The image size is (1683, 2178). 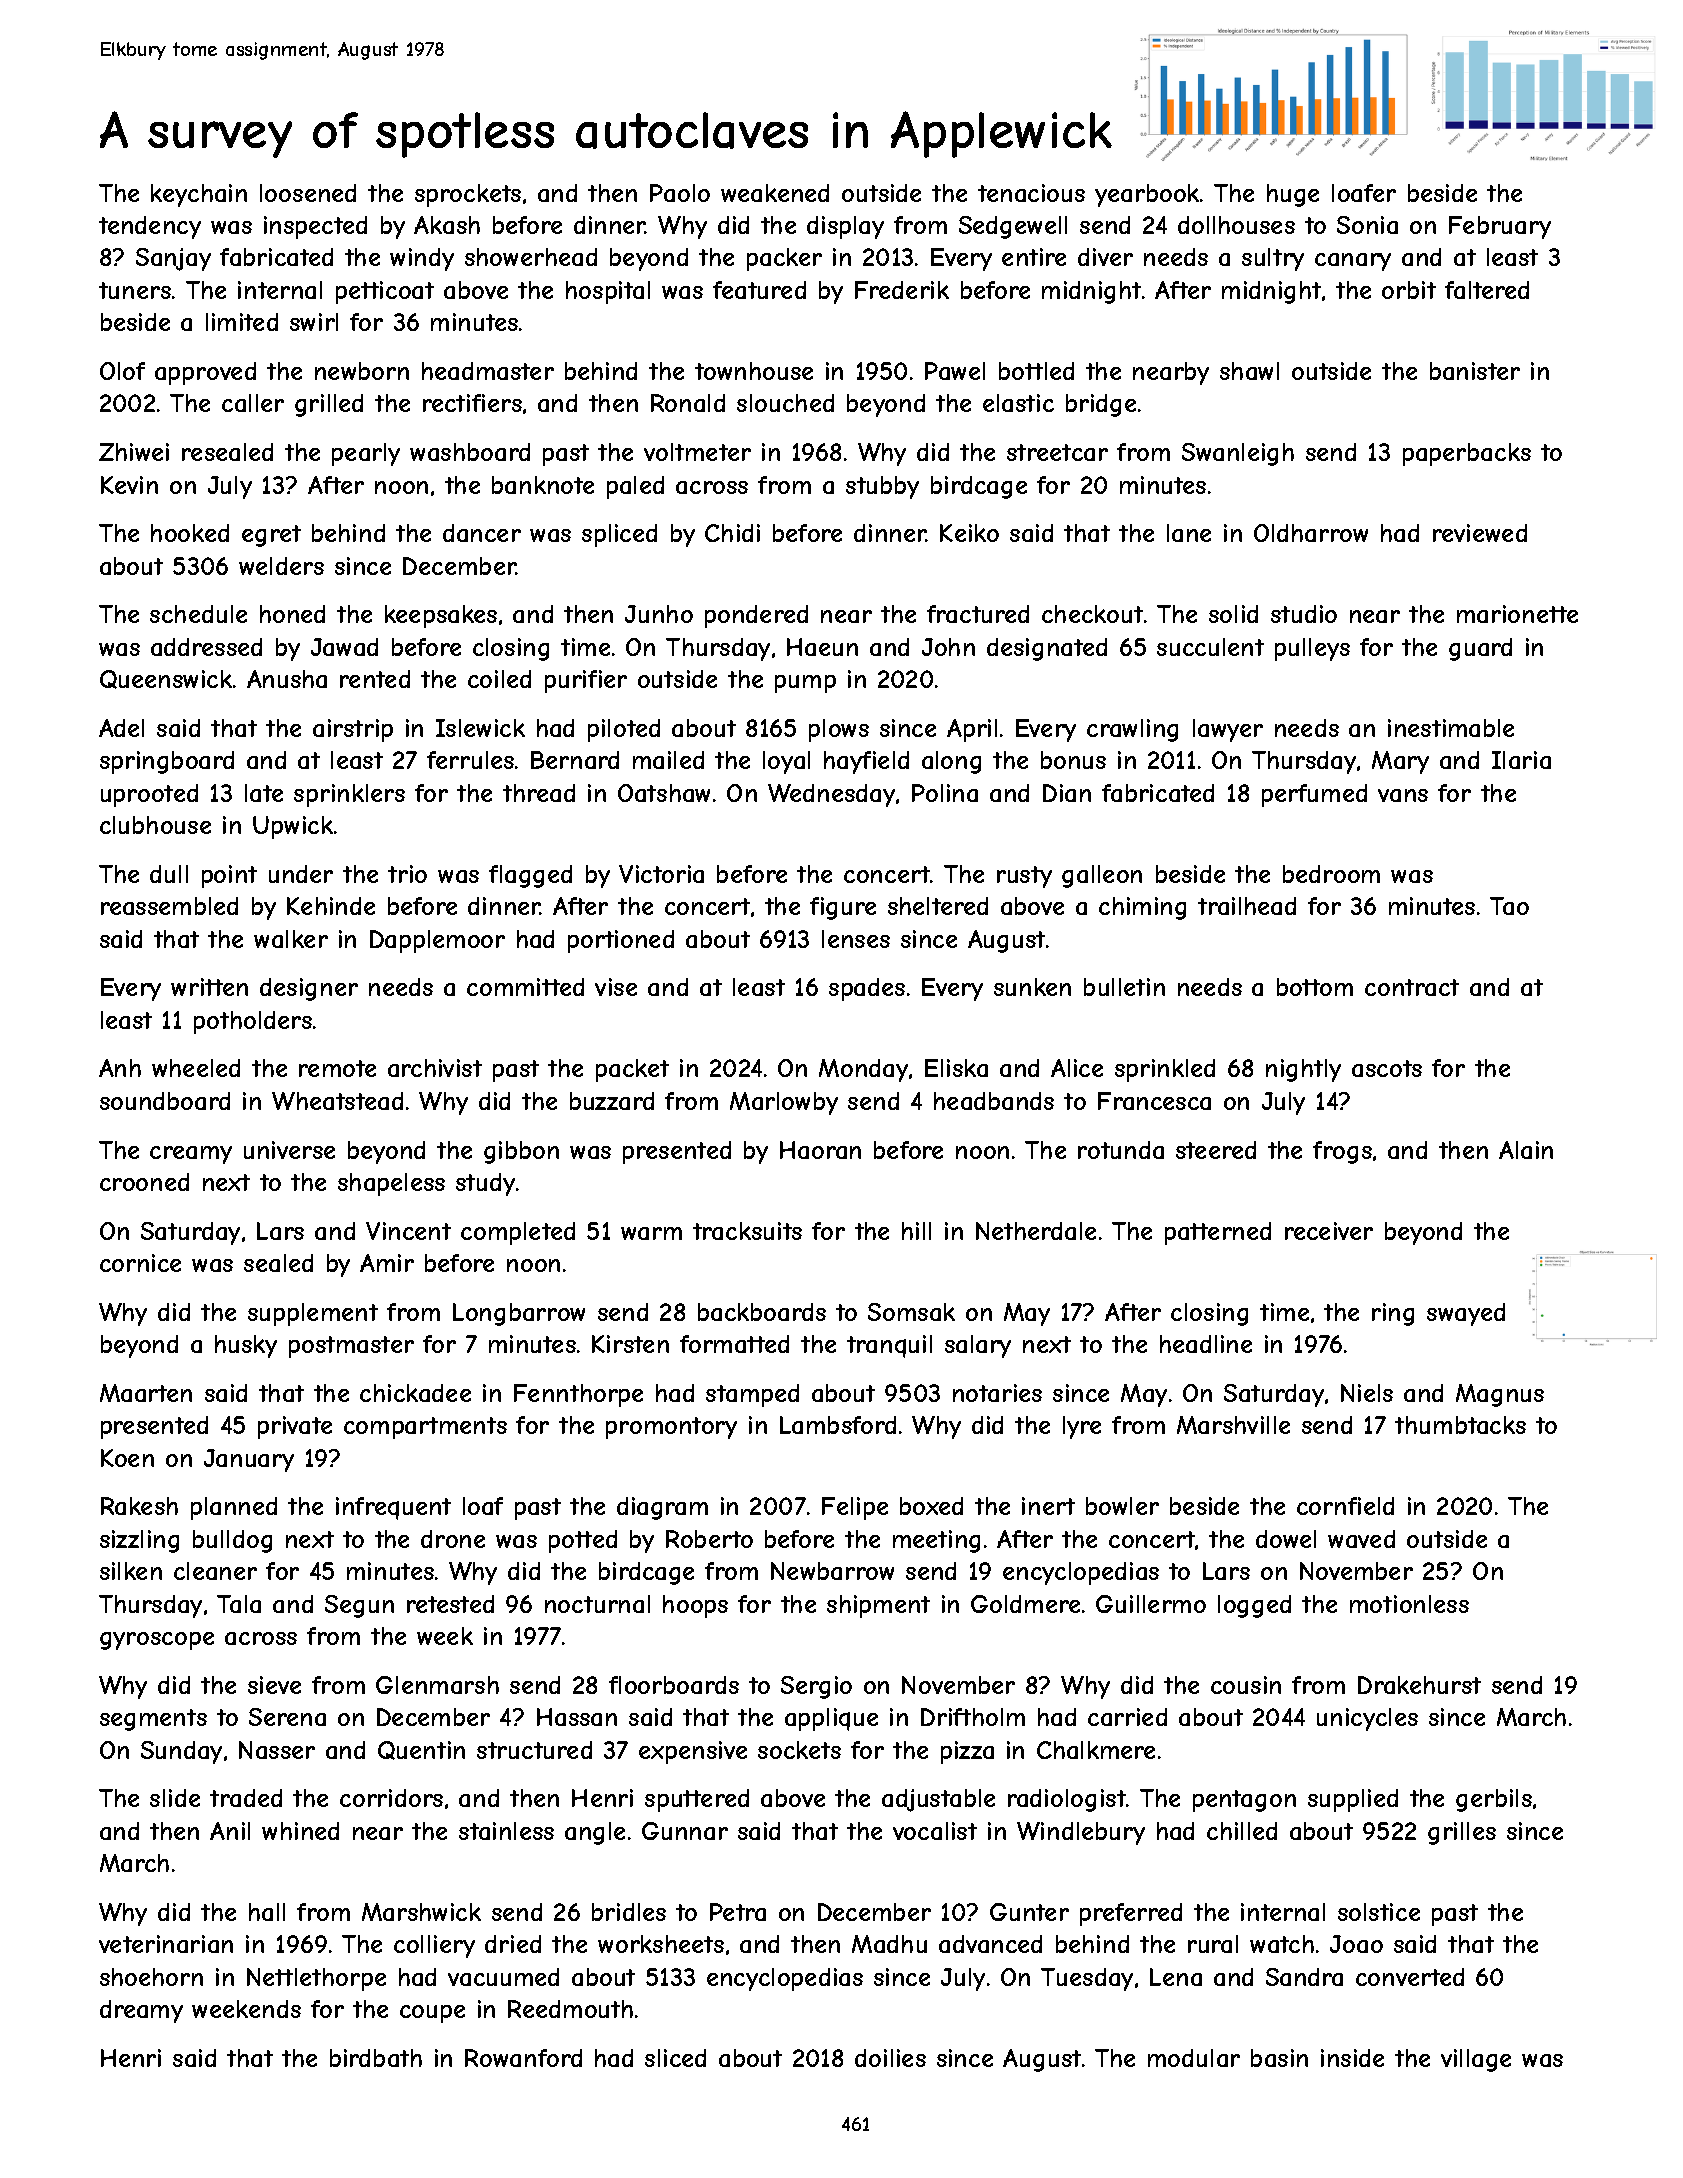 I want to click on huge, so click(x=1293, y=195).
